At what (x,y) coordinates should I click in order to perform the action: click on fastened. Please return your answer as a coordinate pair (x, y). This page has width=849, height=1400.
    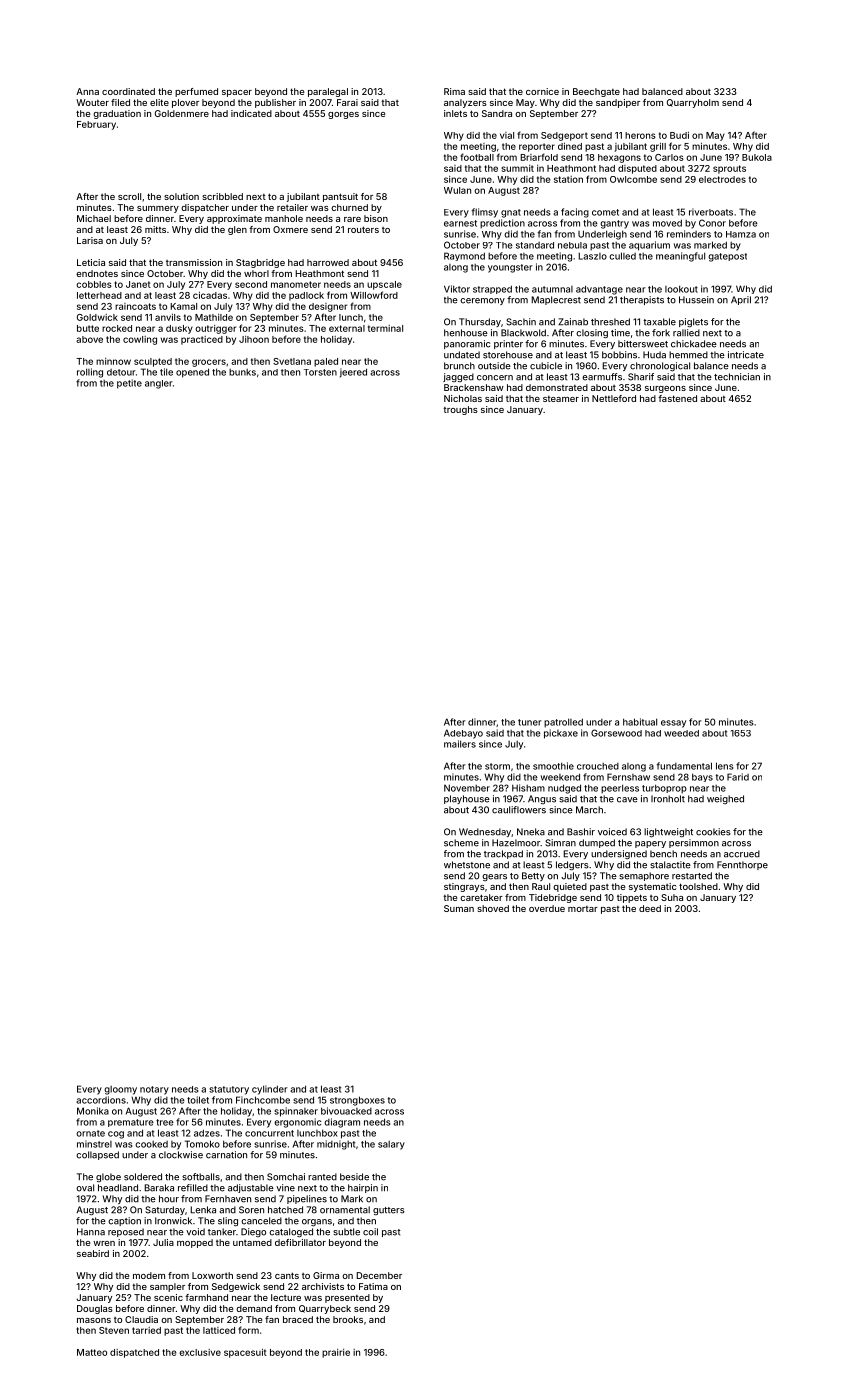
    Looking at the image, I should click on (677, 398).
